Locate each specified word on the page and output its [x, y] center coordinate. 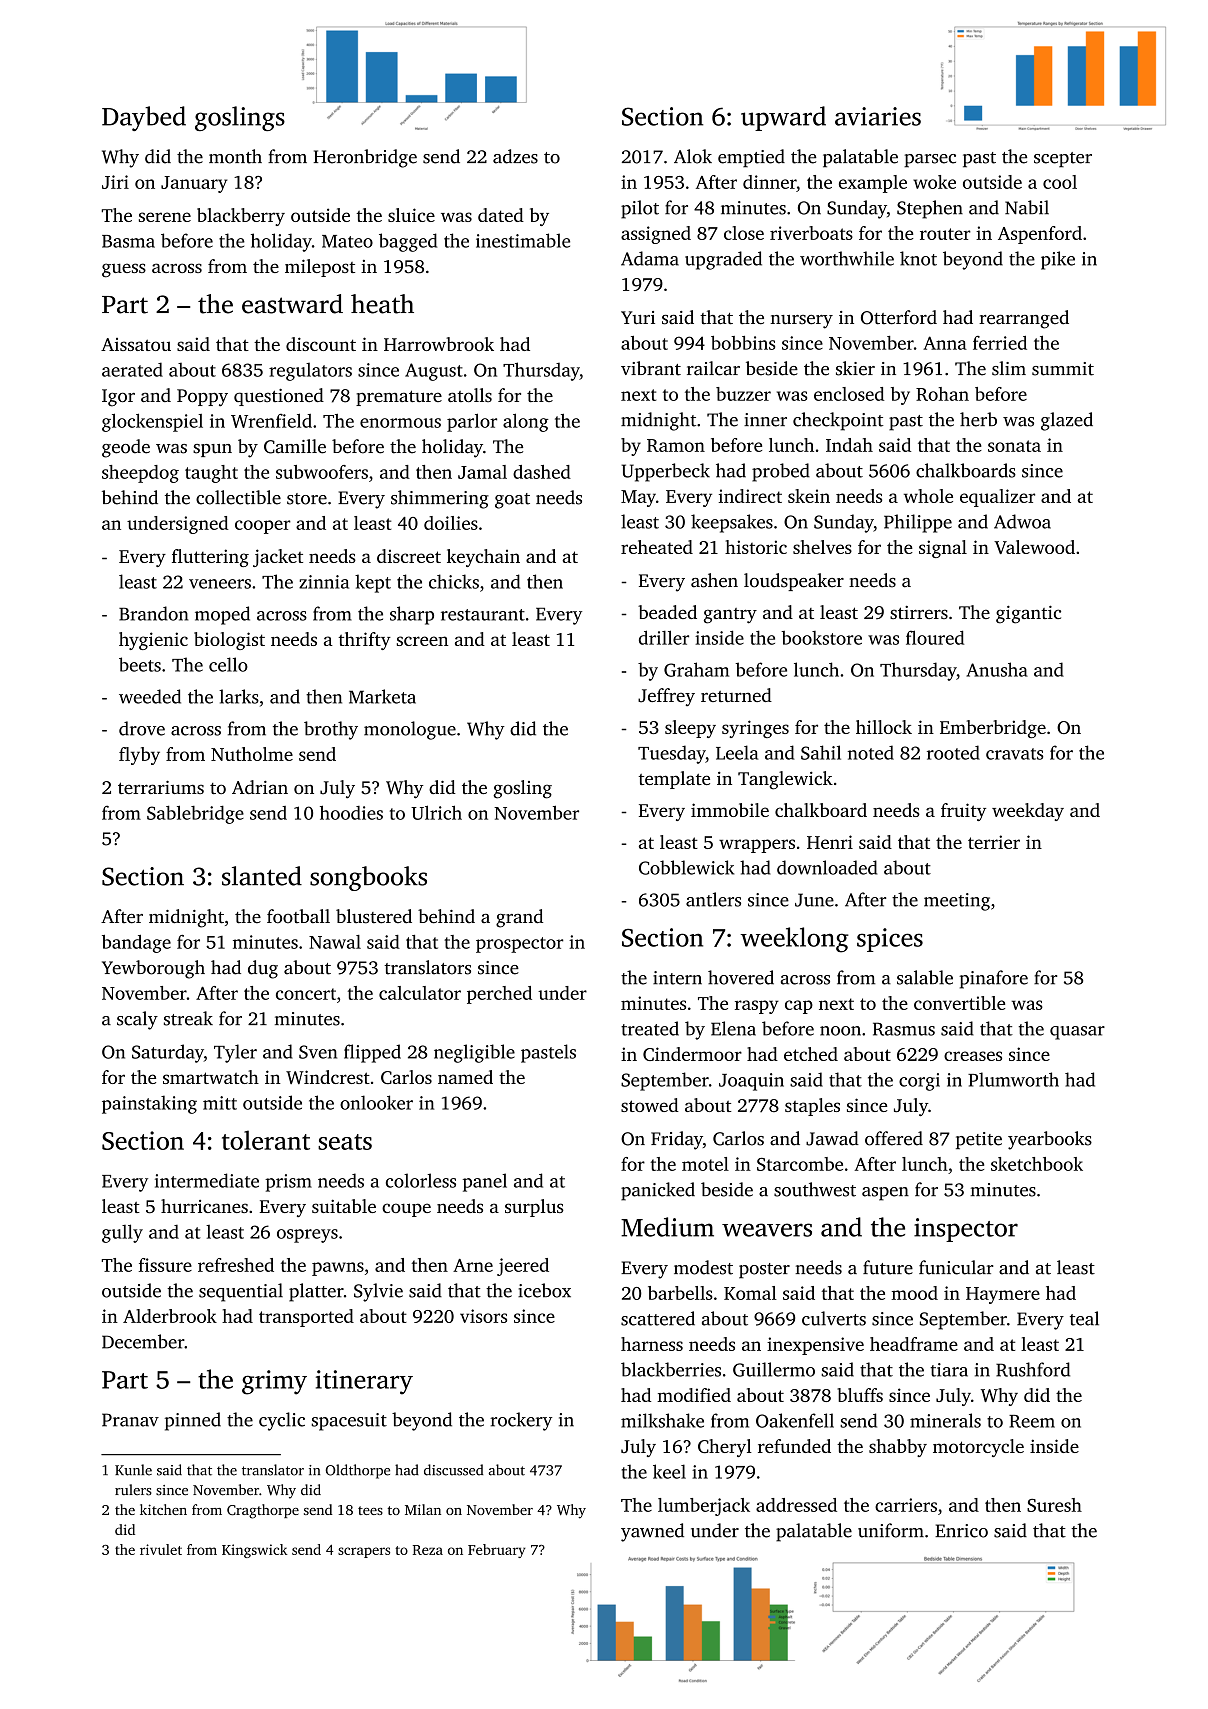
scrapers [364, 1552]
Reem [1032, 1421]
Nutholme [252, 754]
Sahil [821, 752]
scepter [1063, 160]
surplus [534, 1208]
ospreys [307, 1236]
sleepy [690, 729]
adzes [515, 156]
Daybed [144, 118]
